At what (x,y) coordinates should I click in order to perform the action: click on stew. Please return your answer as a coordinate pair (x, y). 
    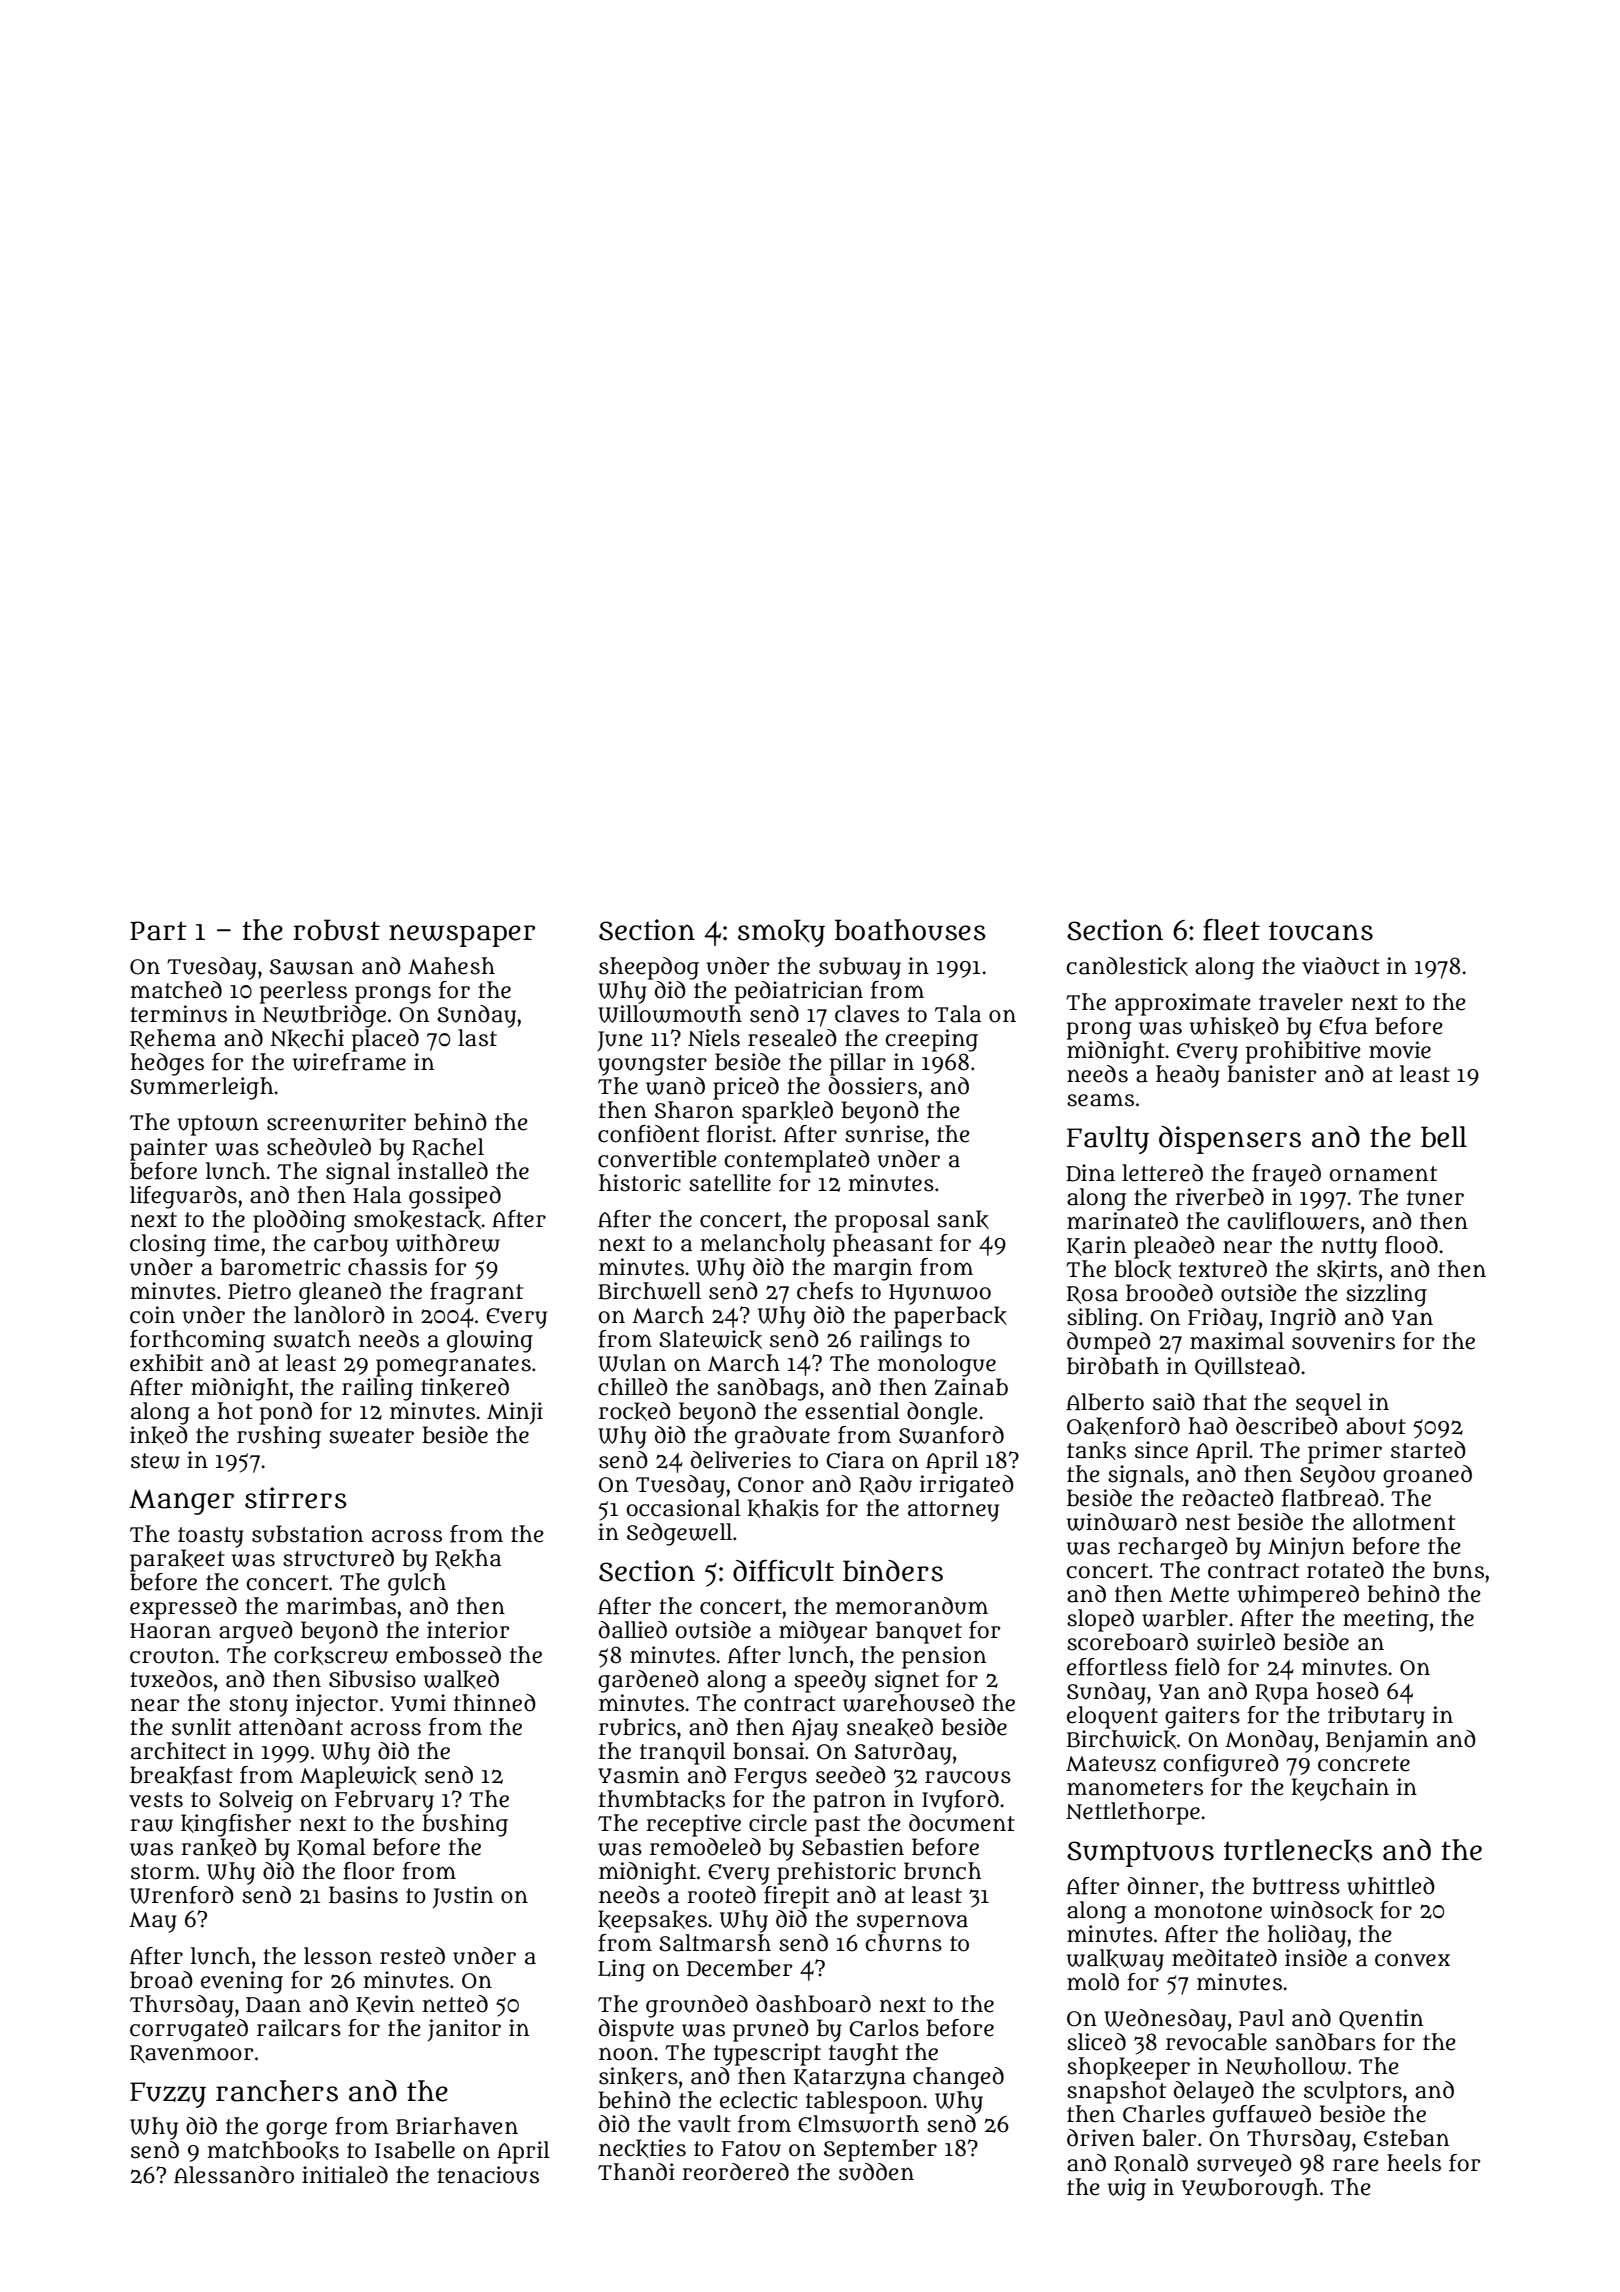
    Looking at the image, I should click on (155, 1461).
